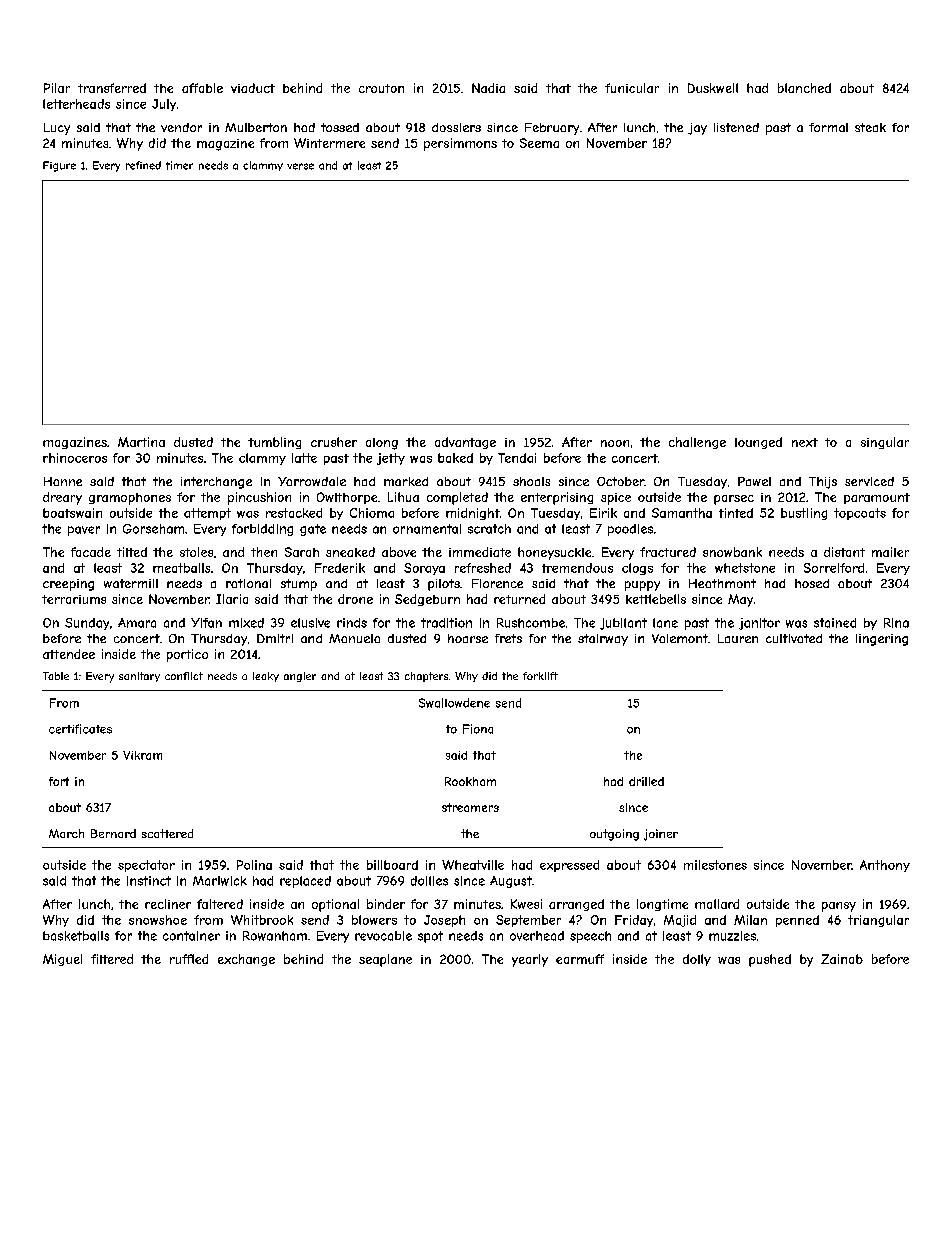 The width and height of the document is (952, 1233). I want to click on Miguel, so click(62, 960).
